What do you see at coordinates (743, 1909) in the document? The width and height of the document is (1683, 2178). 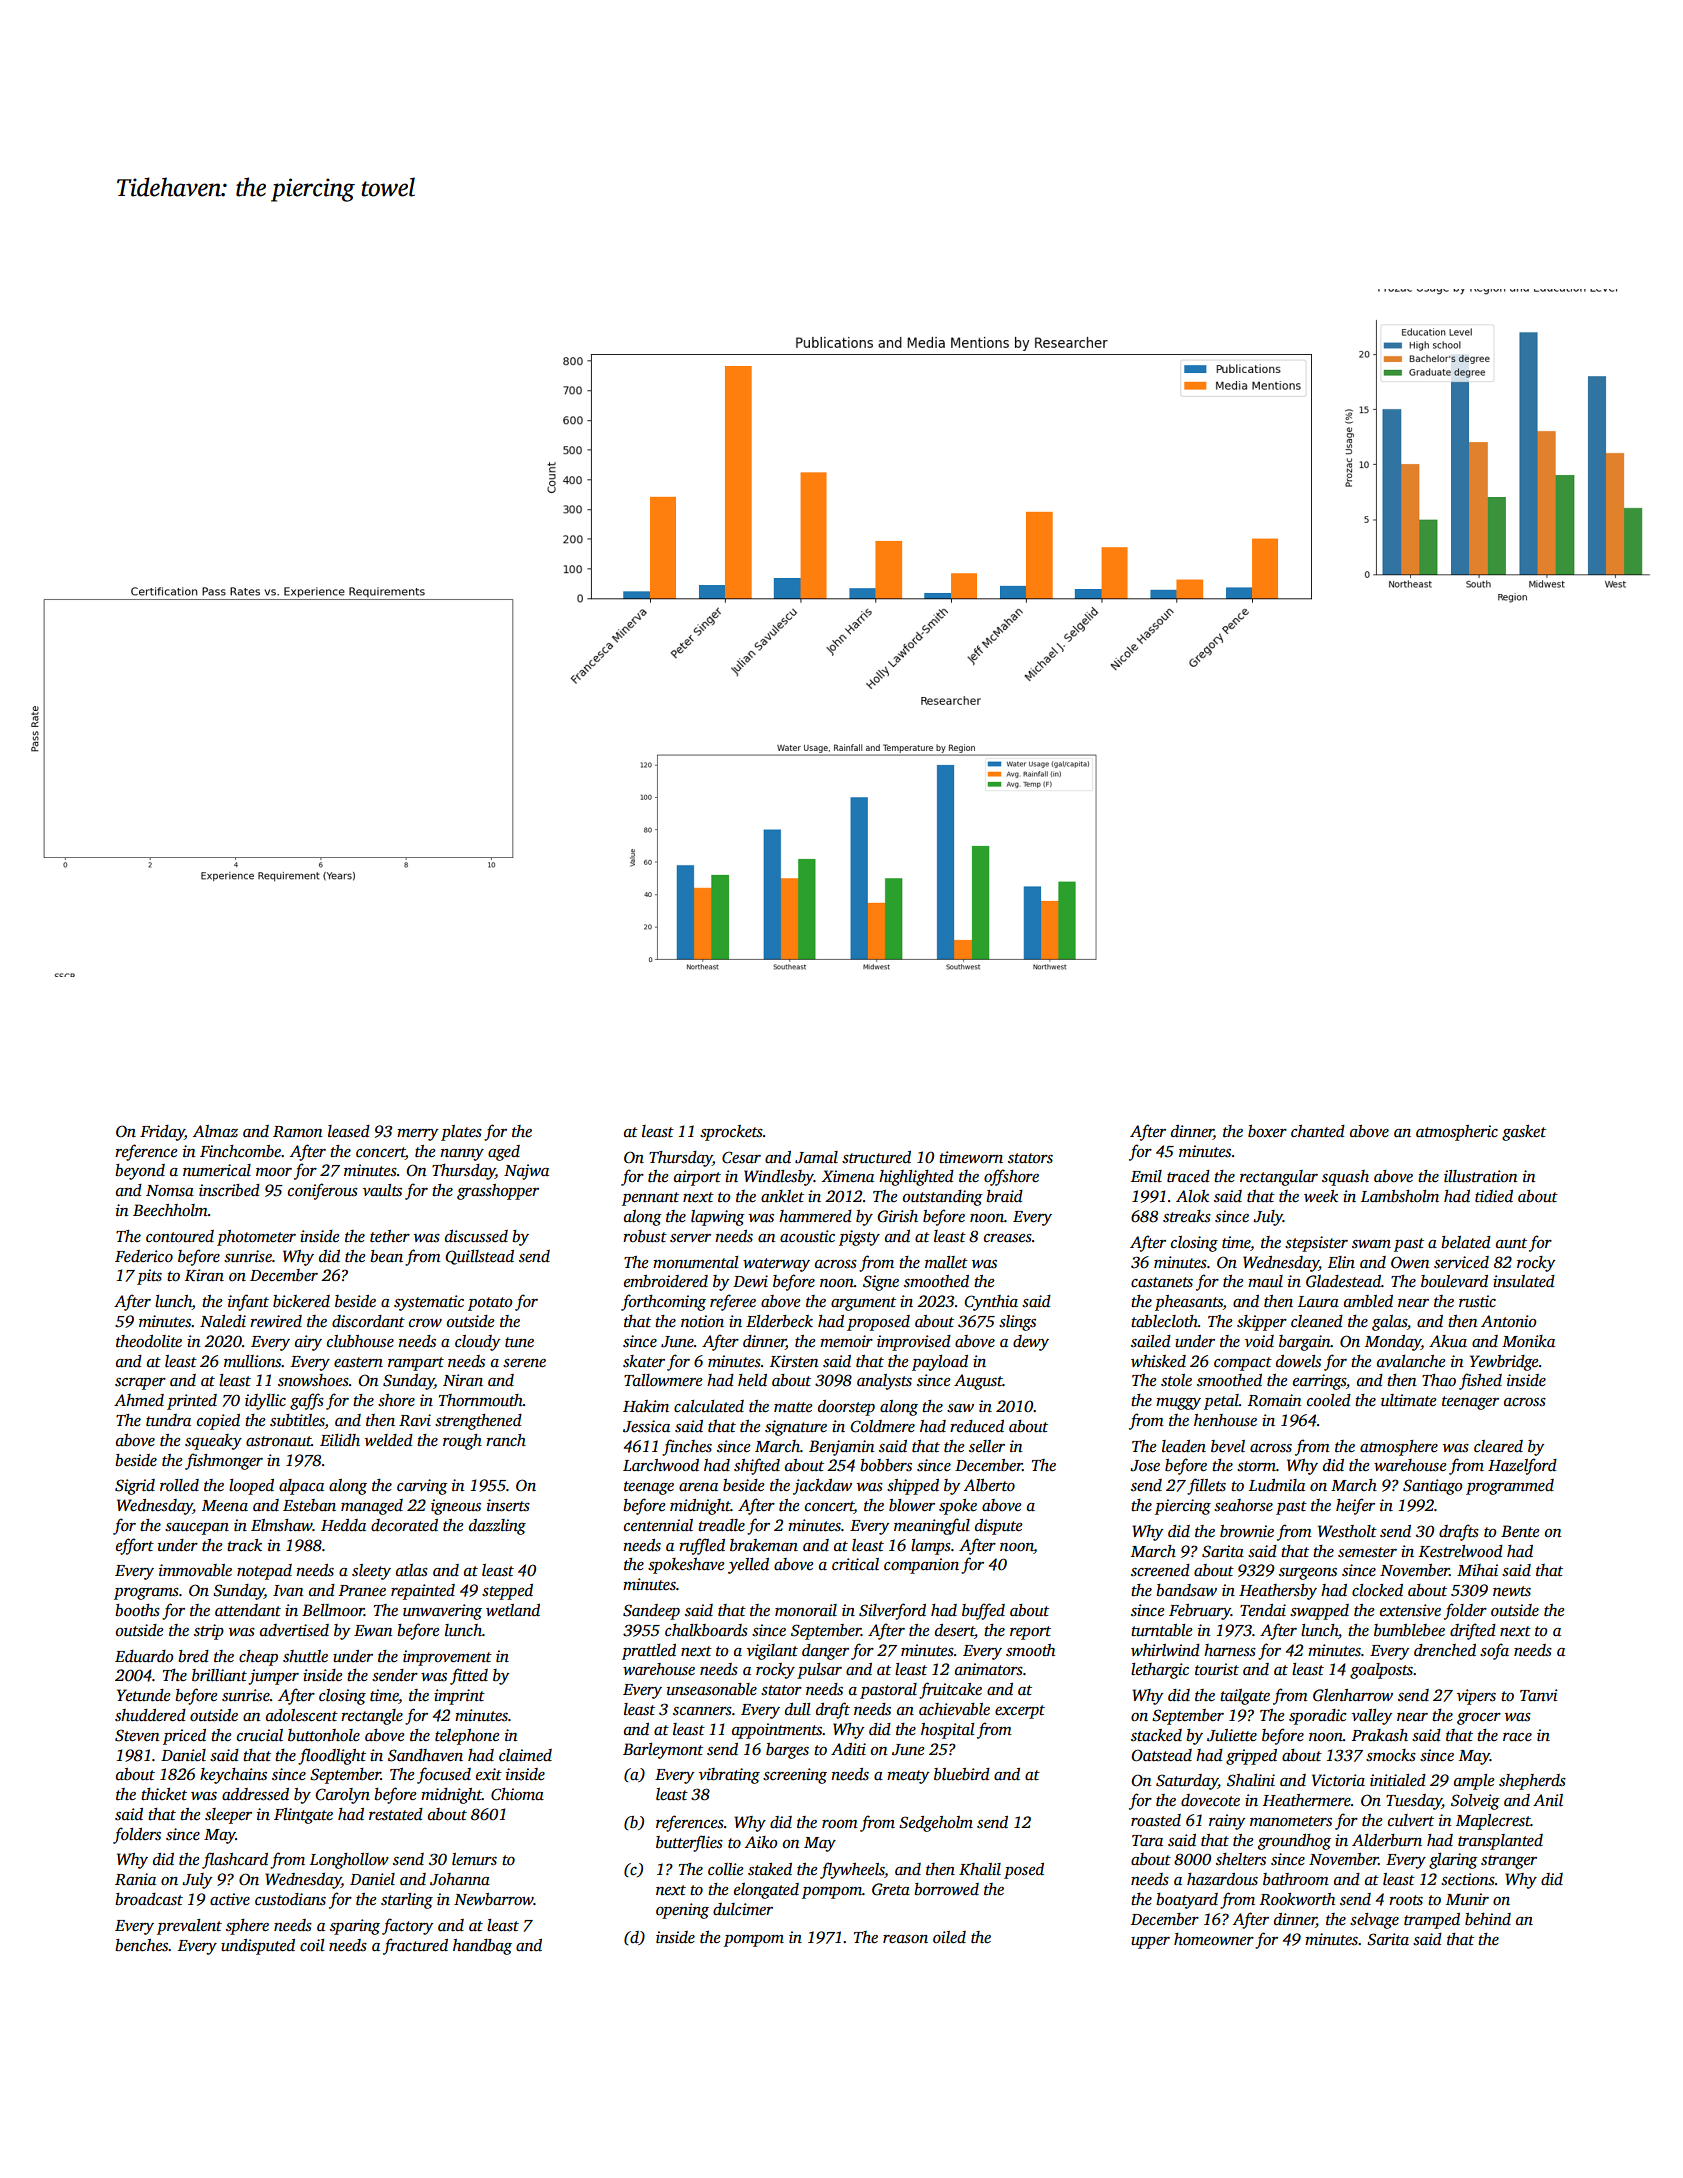 I see `dulcimer` at bounding box center [743, 1909].
